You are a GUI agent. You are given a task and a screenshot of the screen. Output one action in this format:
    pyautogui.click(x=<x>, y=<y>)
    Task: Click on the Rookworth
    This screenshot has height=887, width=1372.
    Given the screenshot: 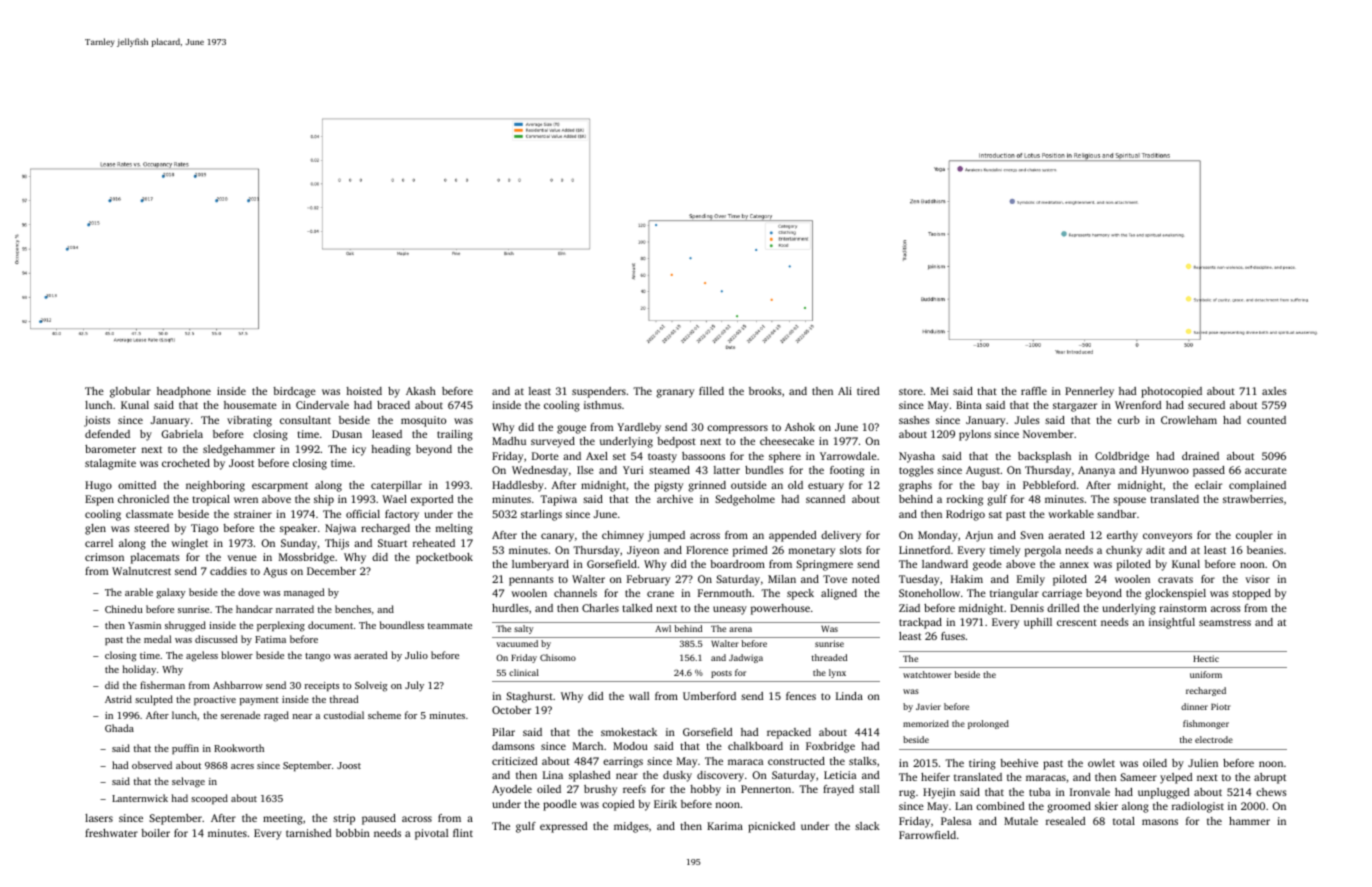 What is the action you would take?
    pyautogui.click(x=239, y=748)
